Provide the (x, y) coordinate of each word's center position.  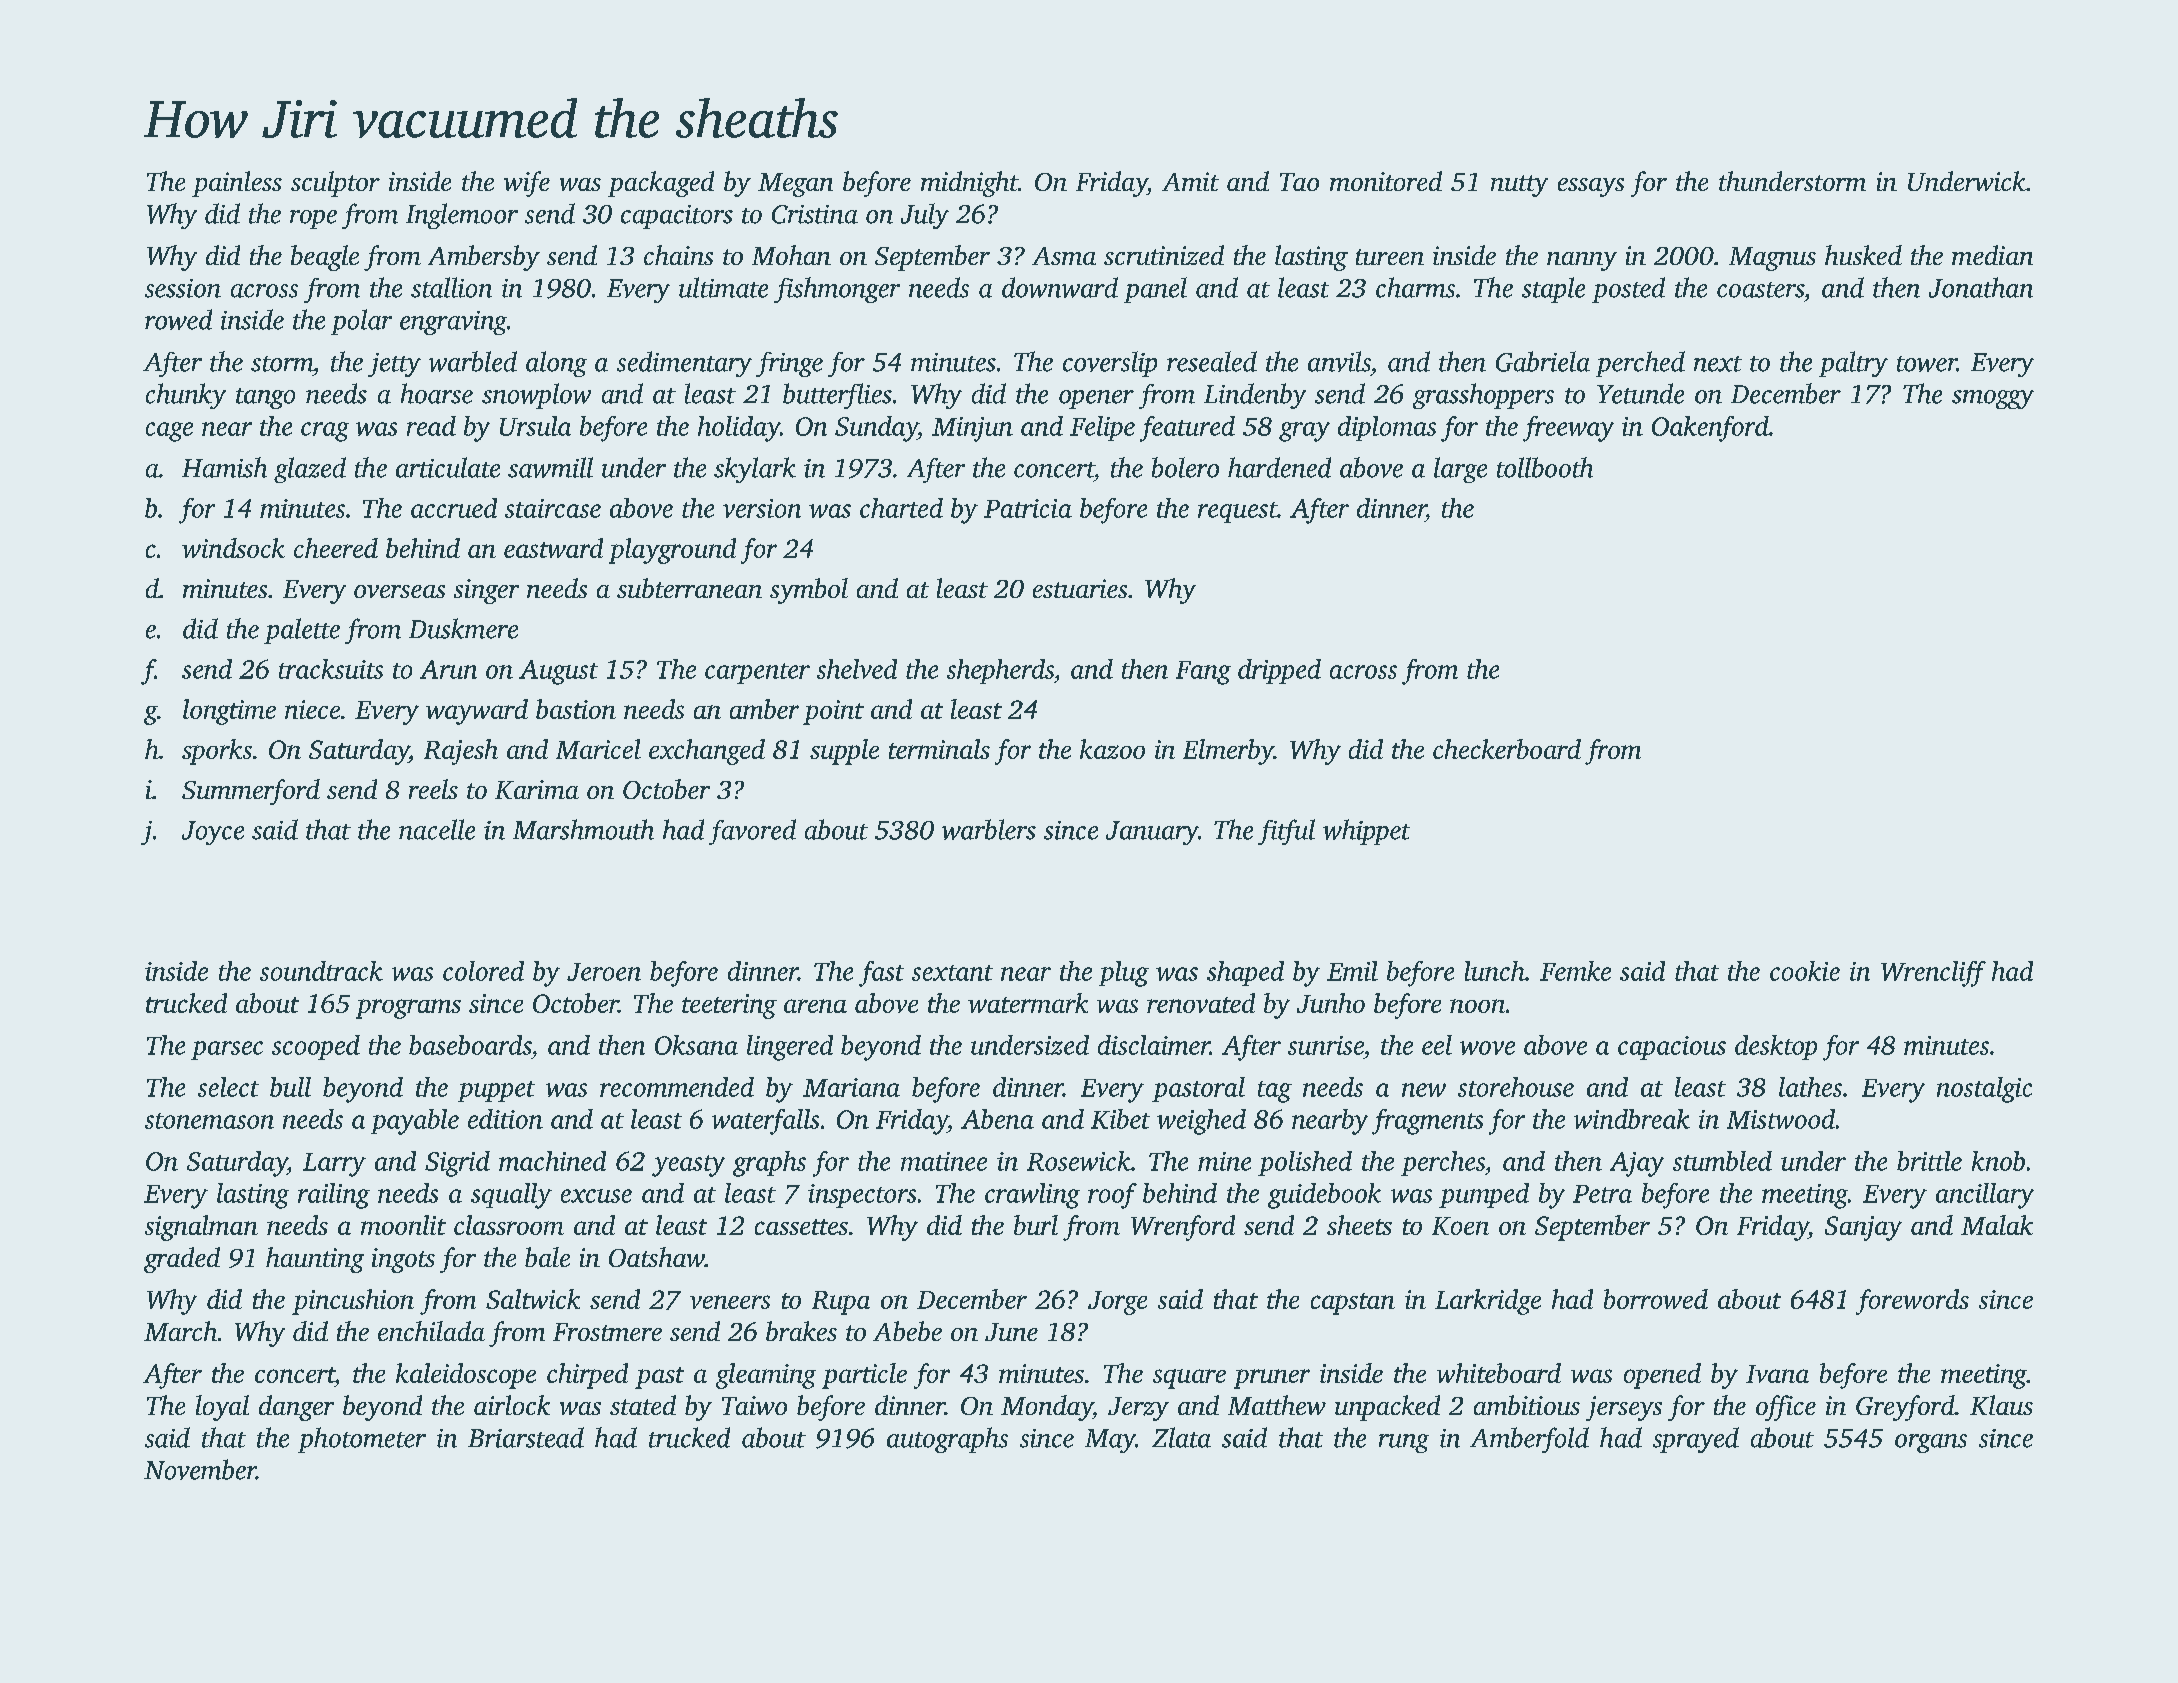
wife (527, 184)
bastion (576, 709)
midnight (969, 184)
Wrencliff (1933, 974)
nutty (1519, 186)
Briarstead (526, 1437)
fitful (1286, 832)
